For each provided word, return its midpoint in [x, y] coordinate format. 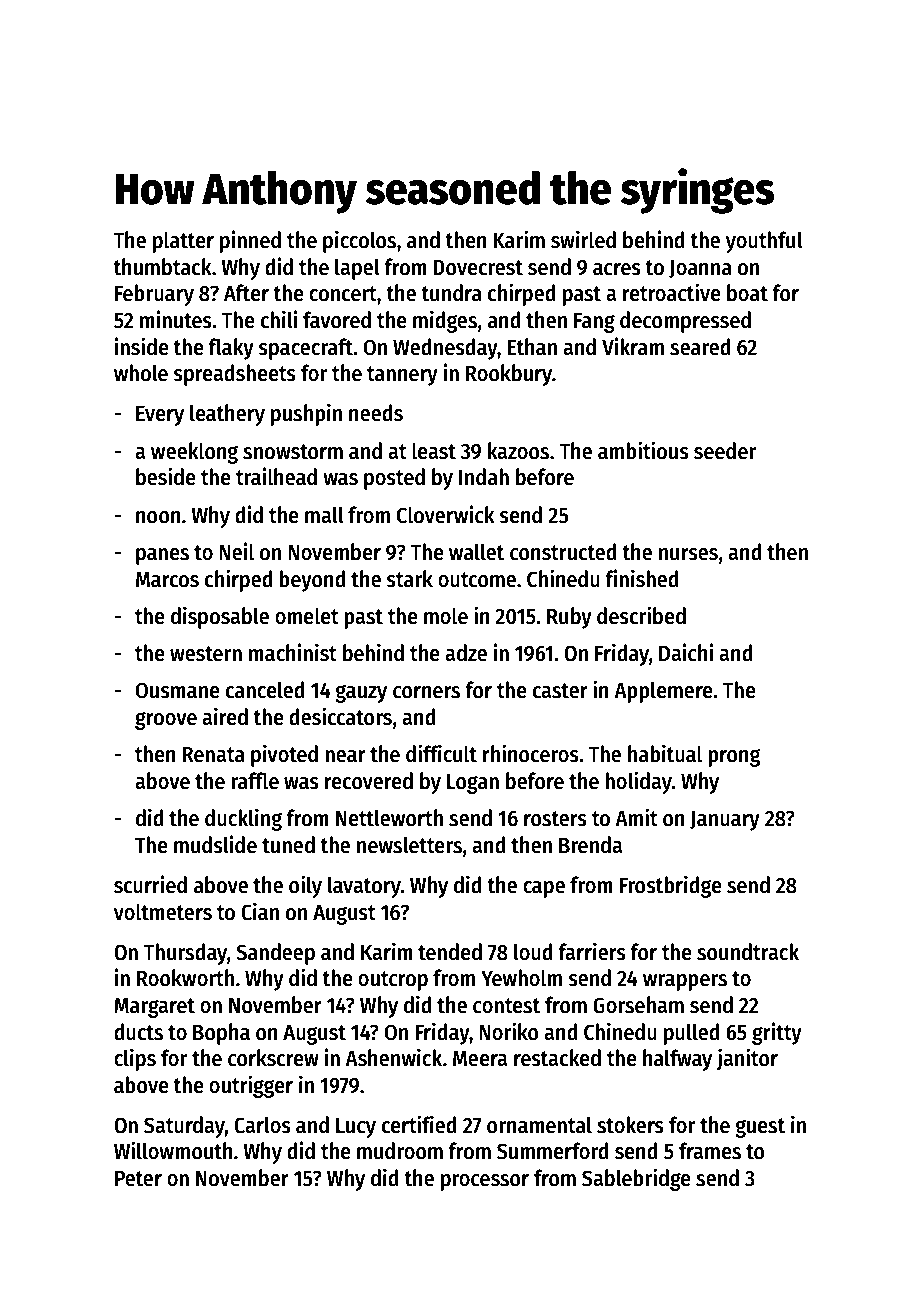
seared [700, 347]
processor [485, 1182]
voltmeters [163, 912]
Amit [636, 817]
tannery [402, 376]
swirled [583, 239]
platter [183, 242]
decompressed [685, 322]
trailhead [276, 476]
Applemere [663, 692]
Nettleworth [389, 818]
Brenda [590, 845]
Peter [138, 1179]
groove [166, 721]
